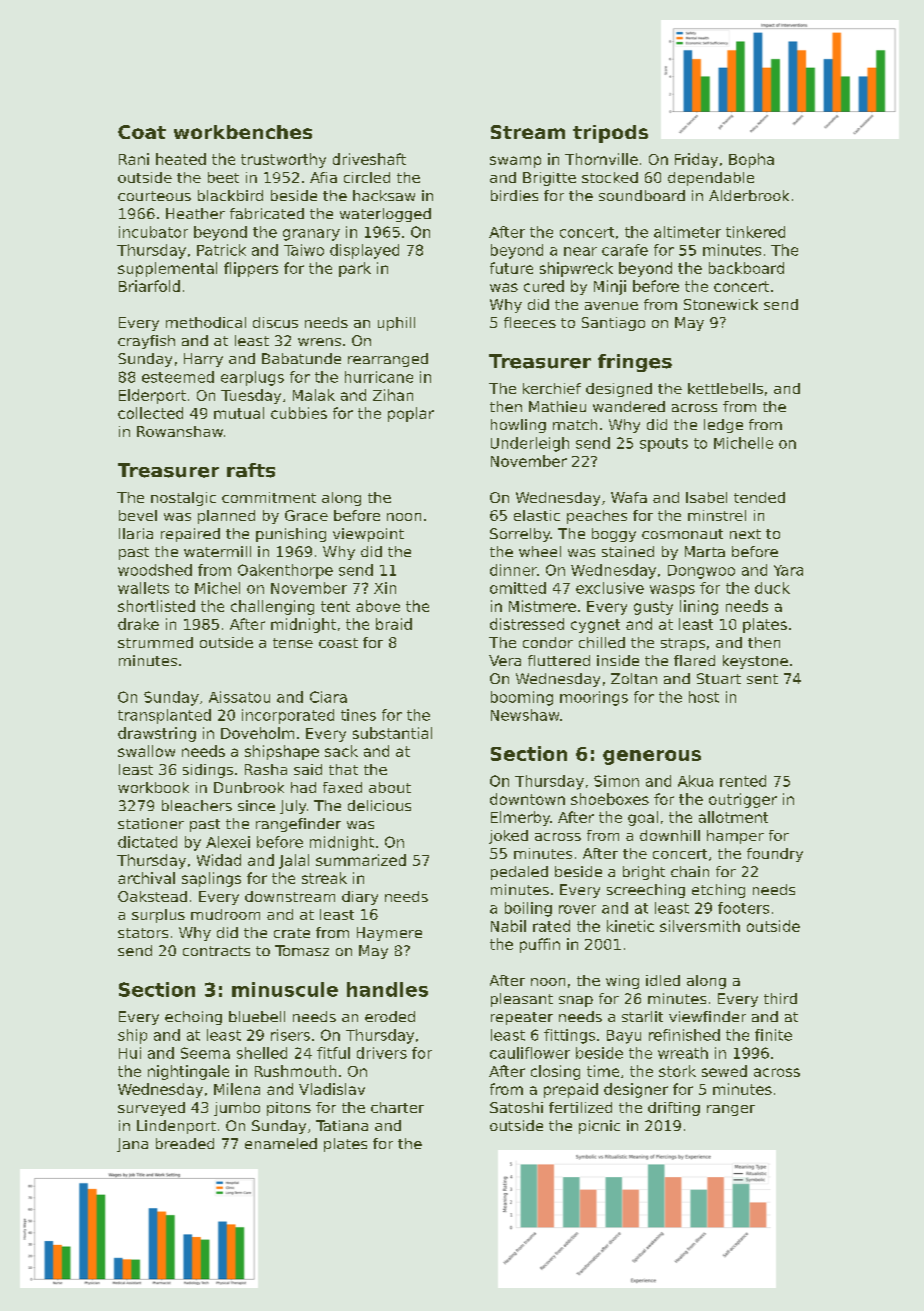 Image resolution: width=924 pixels, height=1311 pixels. I want to click on discus, so click(275, 322).
